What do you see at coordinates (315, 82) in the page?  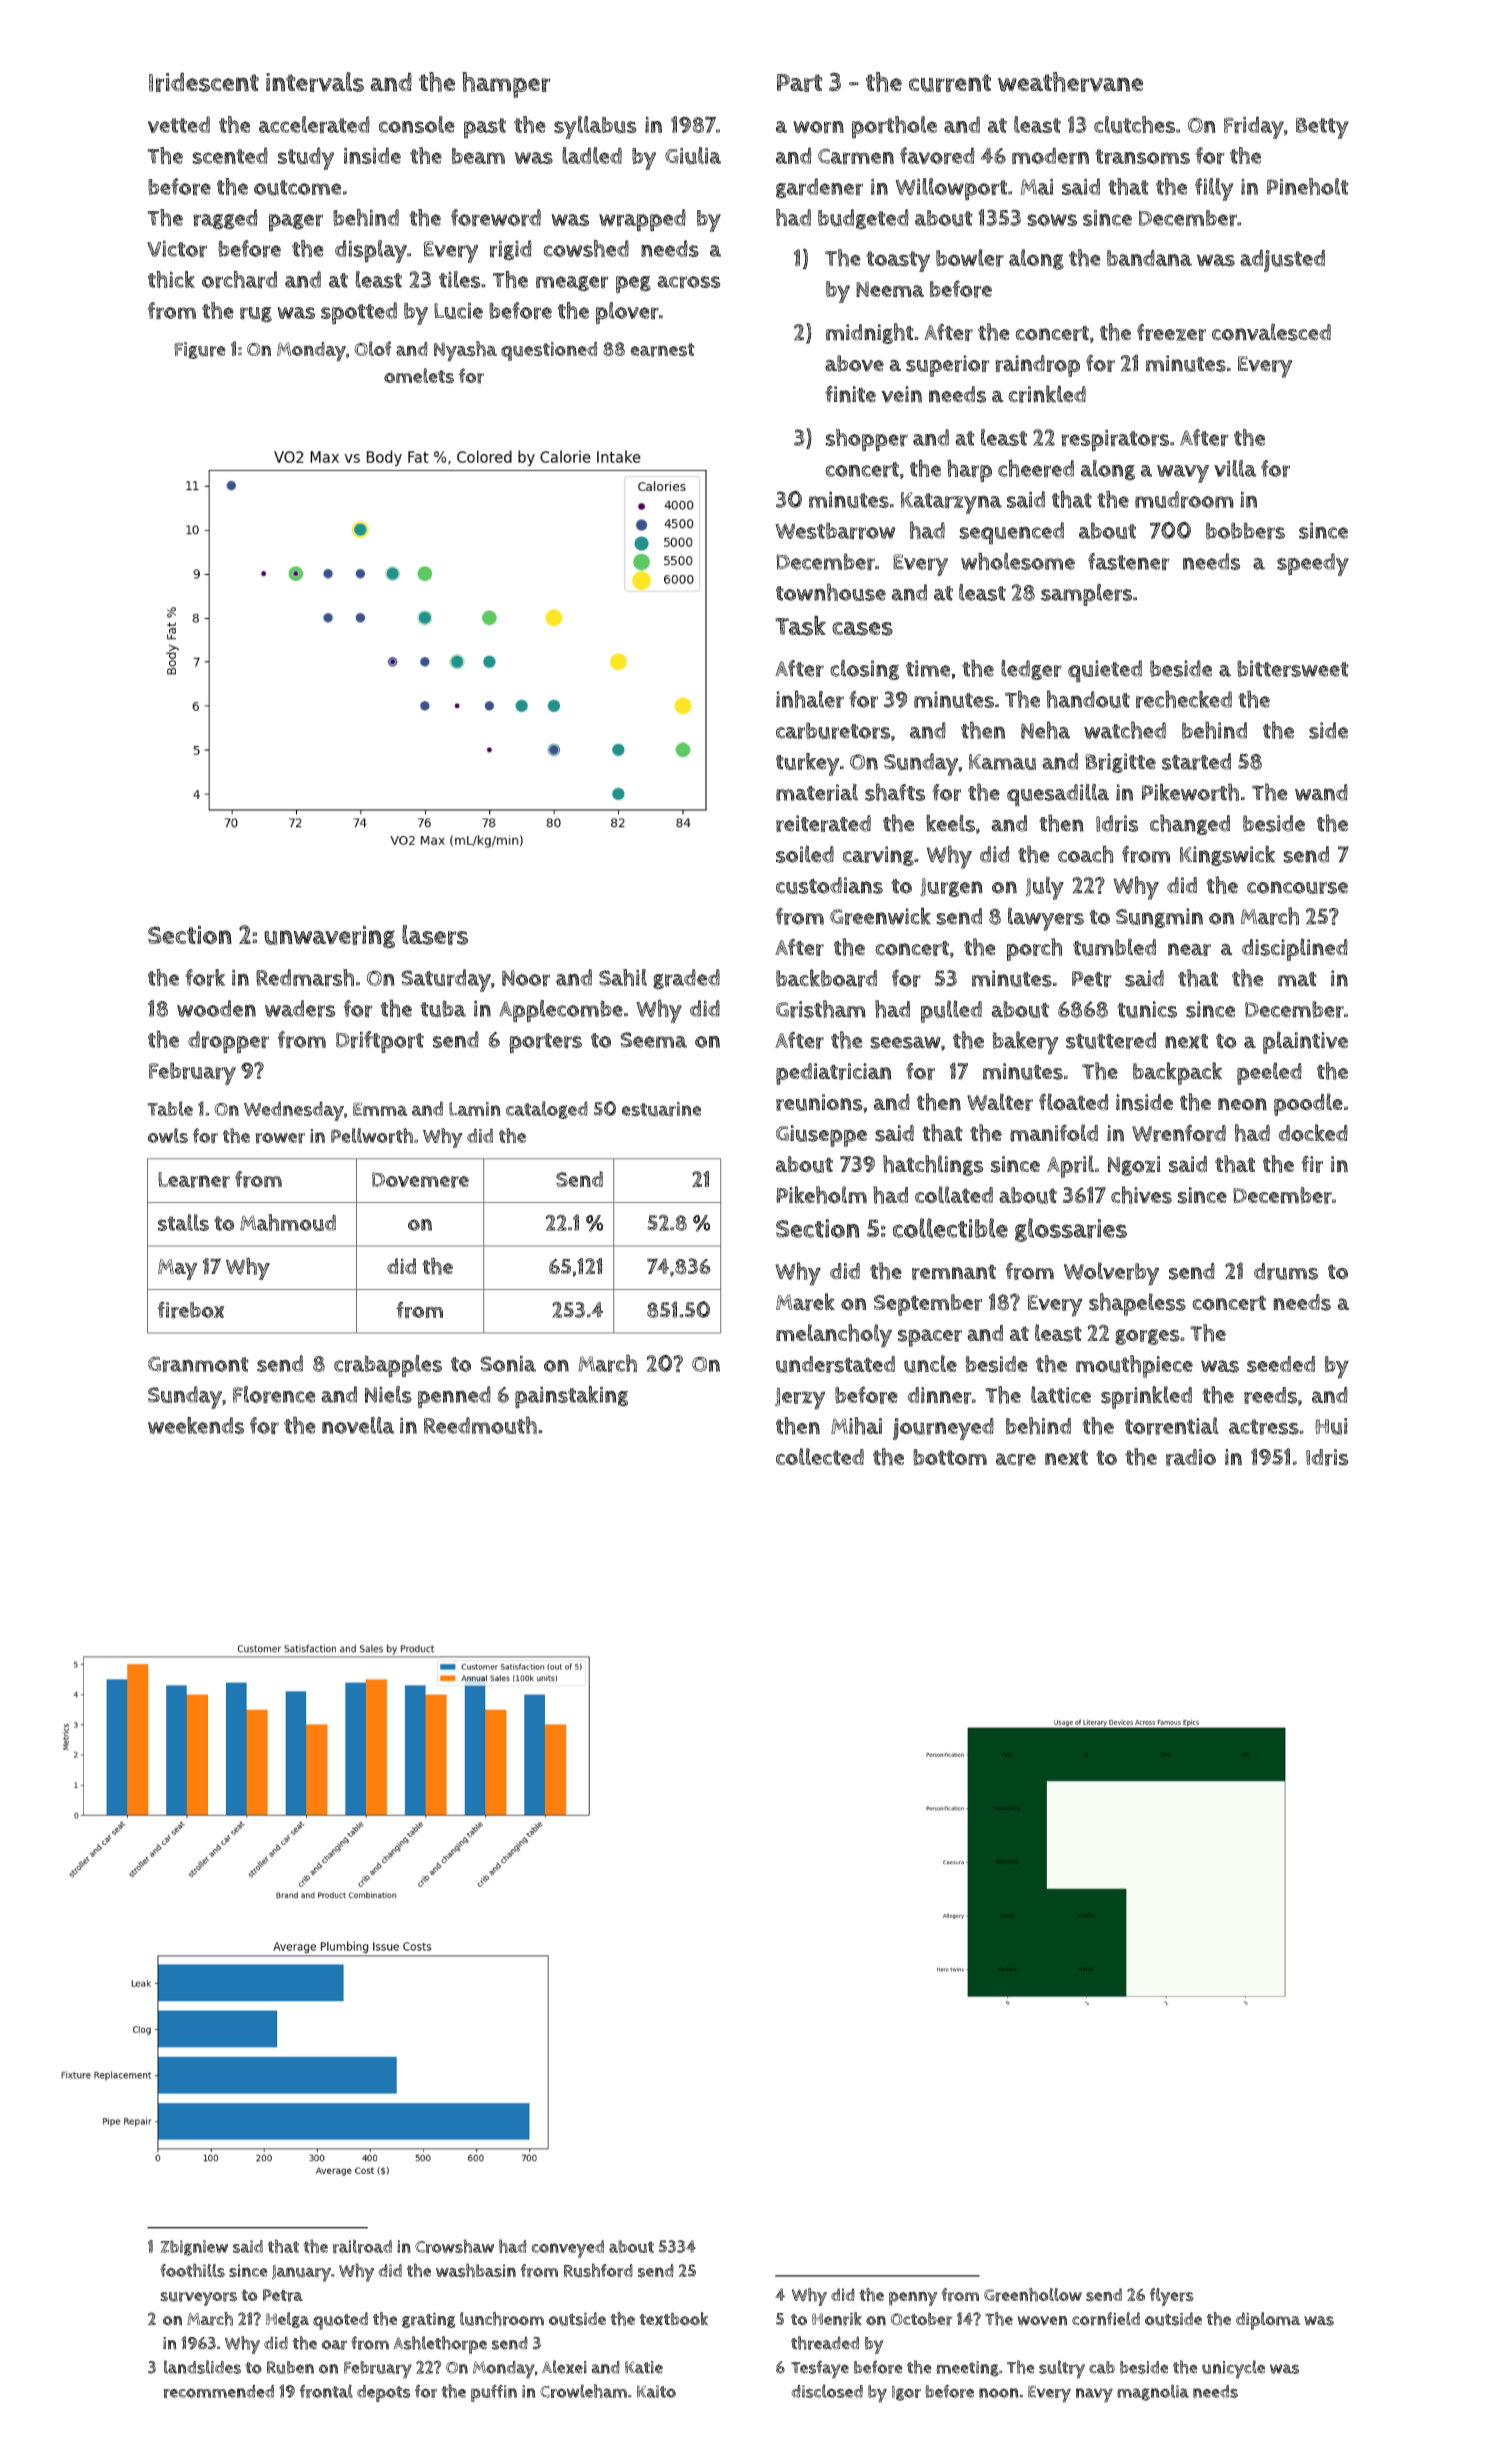 I see `intervals` at bounding box center [315, 82].
